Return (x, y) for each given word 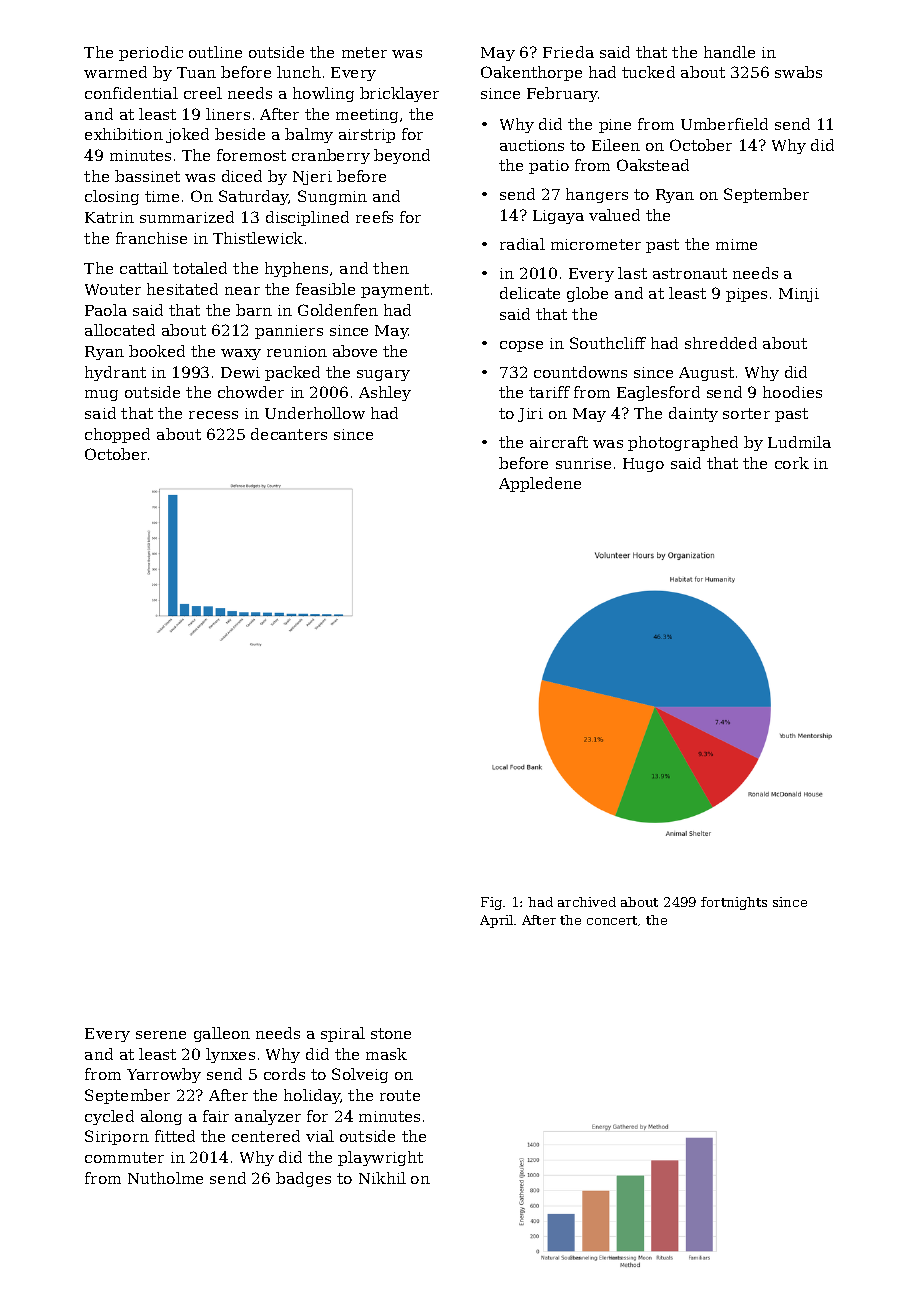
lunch (299, 72)
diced (242, 176)
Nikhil (382, 1178)
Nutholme (165, 1178)
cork (792, 463)
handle (729, 52)
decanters (289, 434)
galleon (222, 1034)
